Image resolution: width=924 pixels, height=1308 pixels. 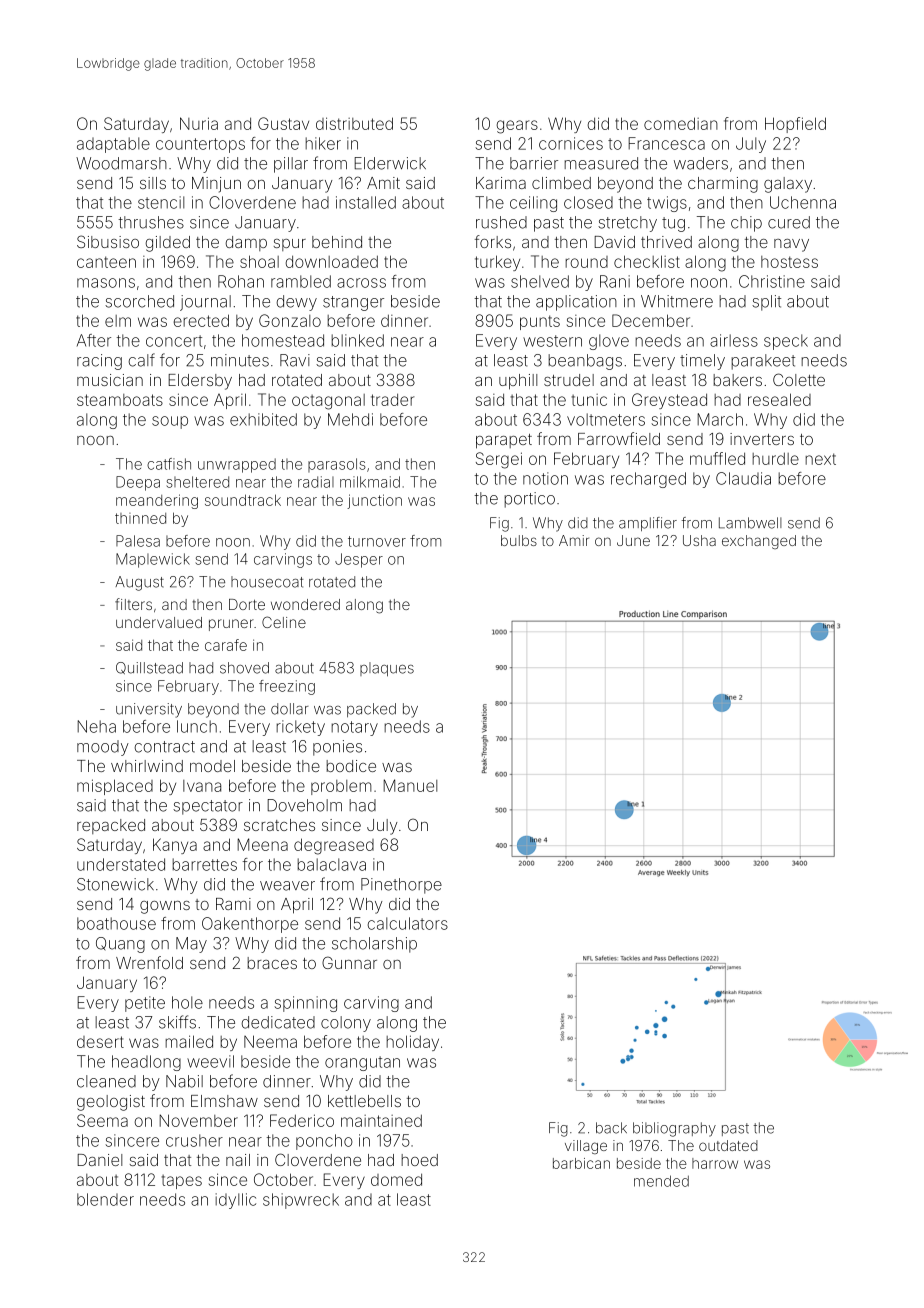 What do you see at coordinates (250, 925) in the document?
I see `Oakenthorpe` at bounding box center [250, 925].
